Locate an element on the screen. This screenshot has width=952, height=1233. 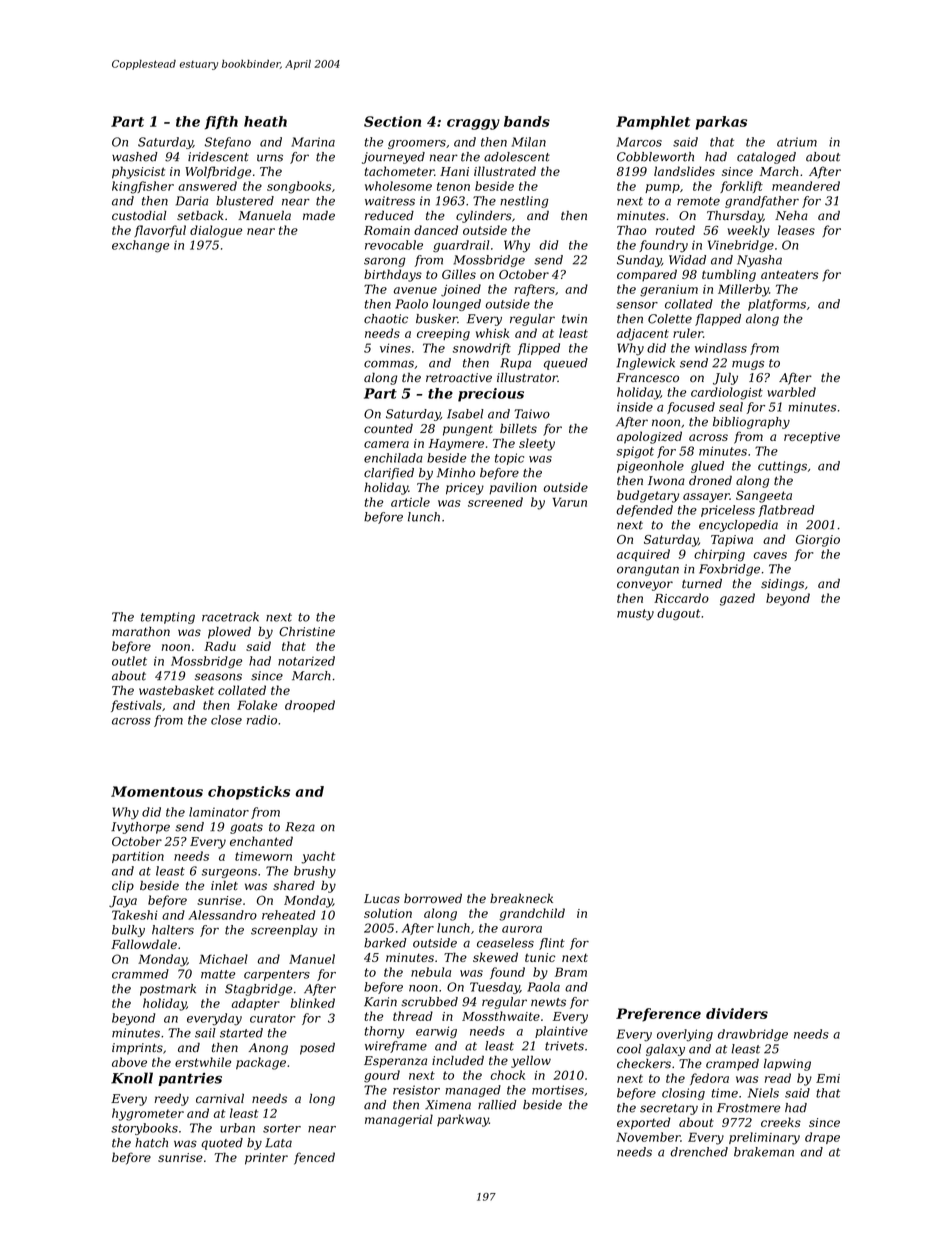
dividers is located at coordinates (737, 1013).
